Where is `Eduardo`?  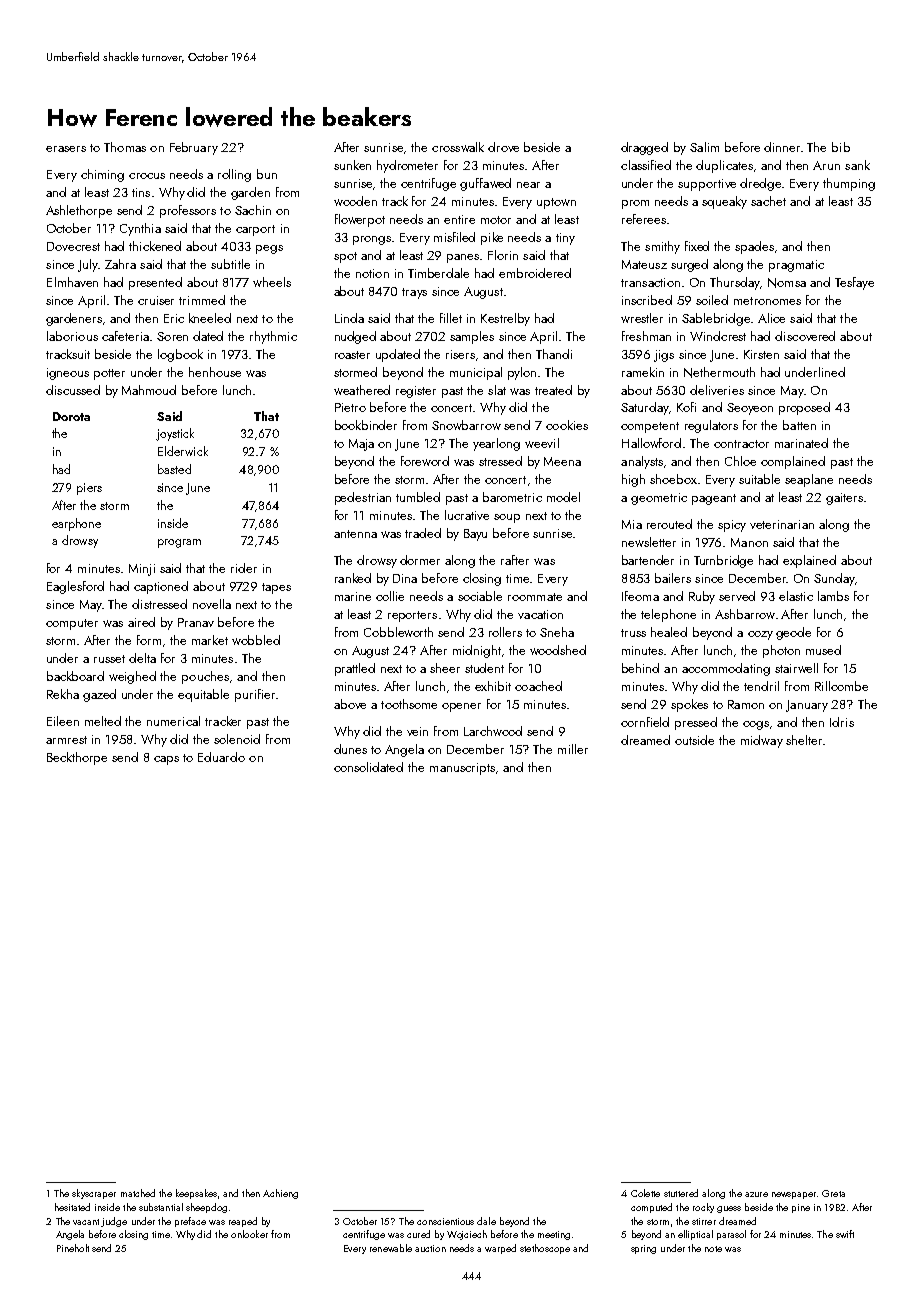 Eduardo is located at coordinates (221, 757).
